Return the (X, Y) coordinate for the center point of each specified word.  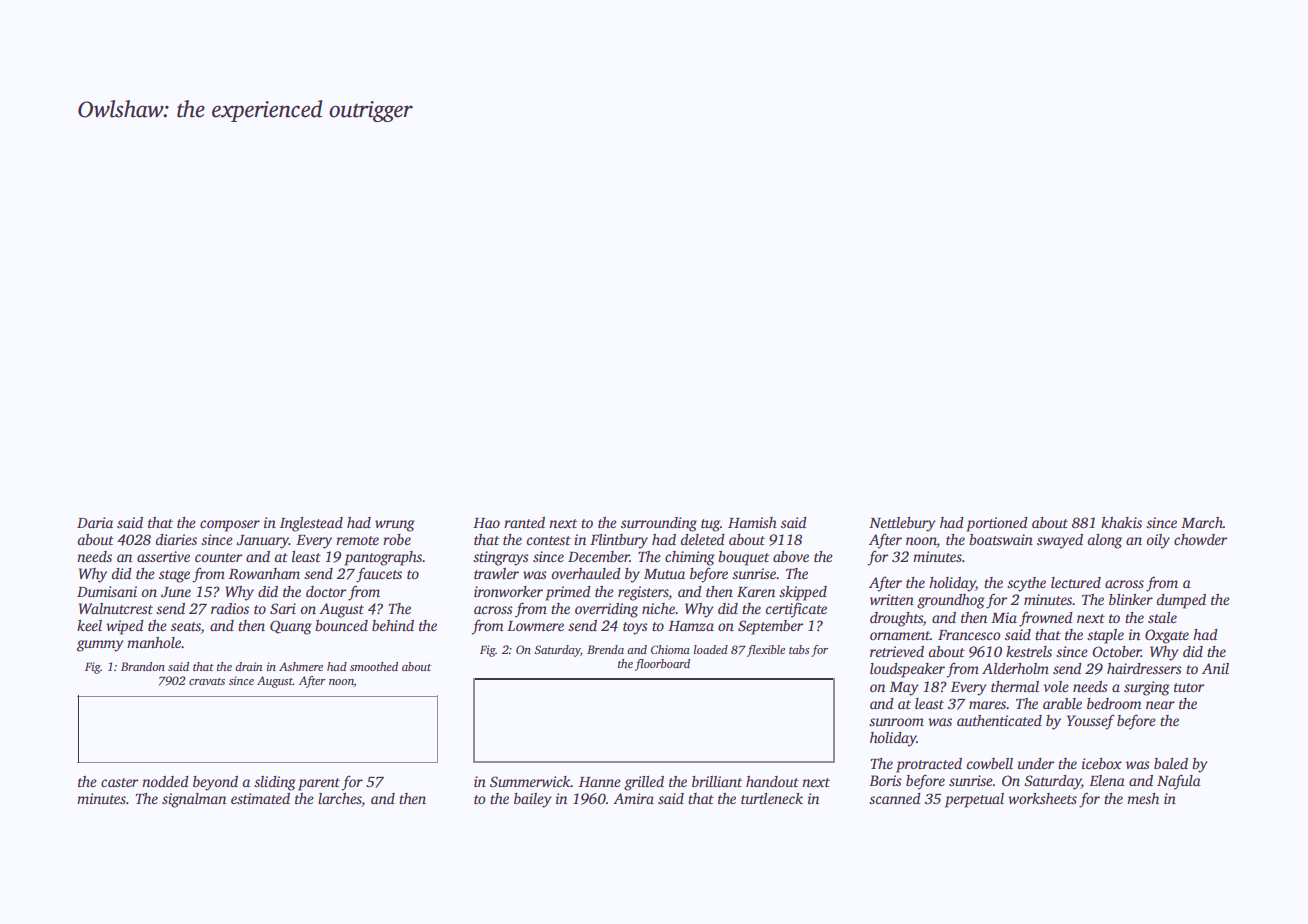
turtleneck (772, 798)
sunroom (896, 722)
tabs (799, 649)
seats (186, 628)
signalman (194, 800)
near (1160, 705)
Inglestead (311, 524)
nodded (165, 781)
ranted (524, 522)
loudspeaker (907, 670)
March (1202, 522)
